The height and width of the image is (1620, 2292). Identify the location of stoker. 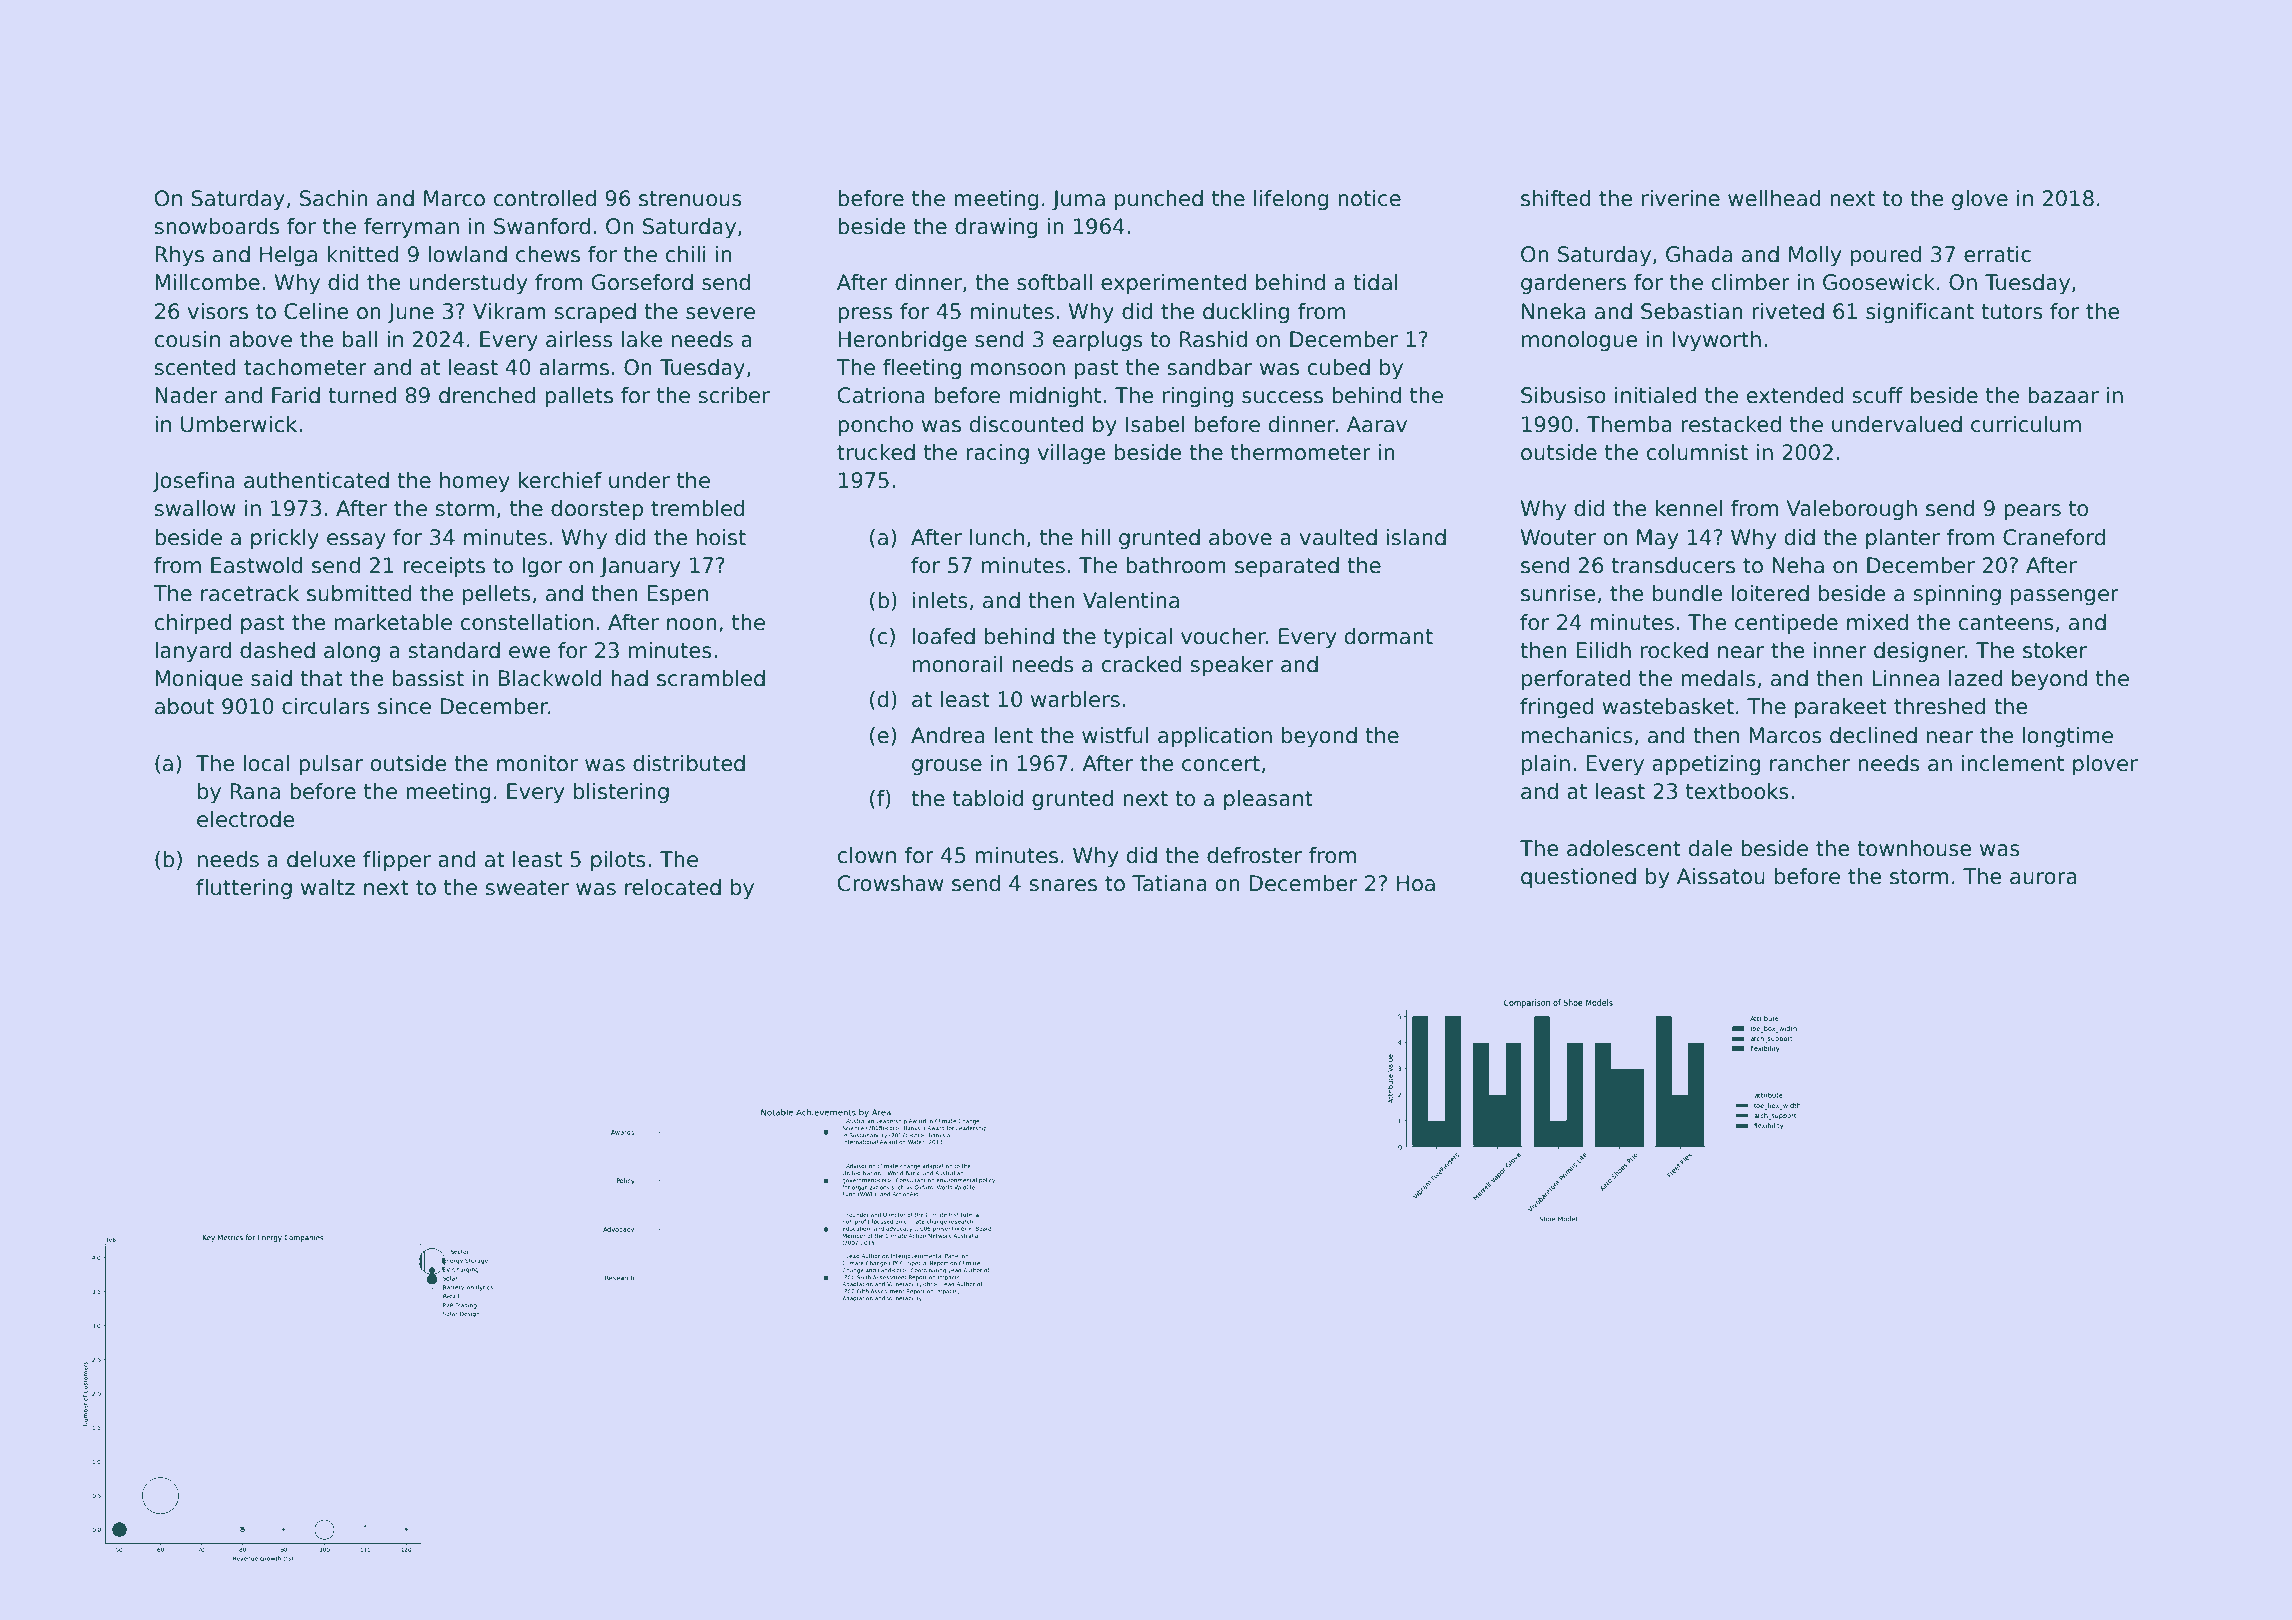
(2055, 650).
